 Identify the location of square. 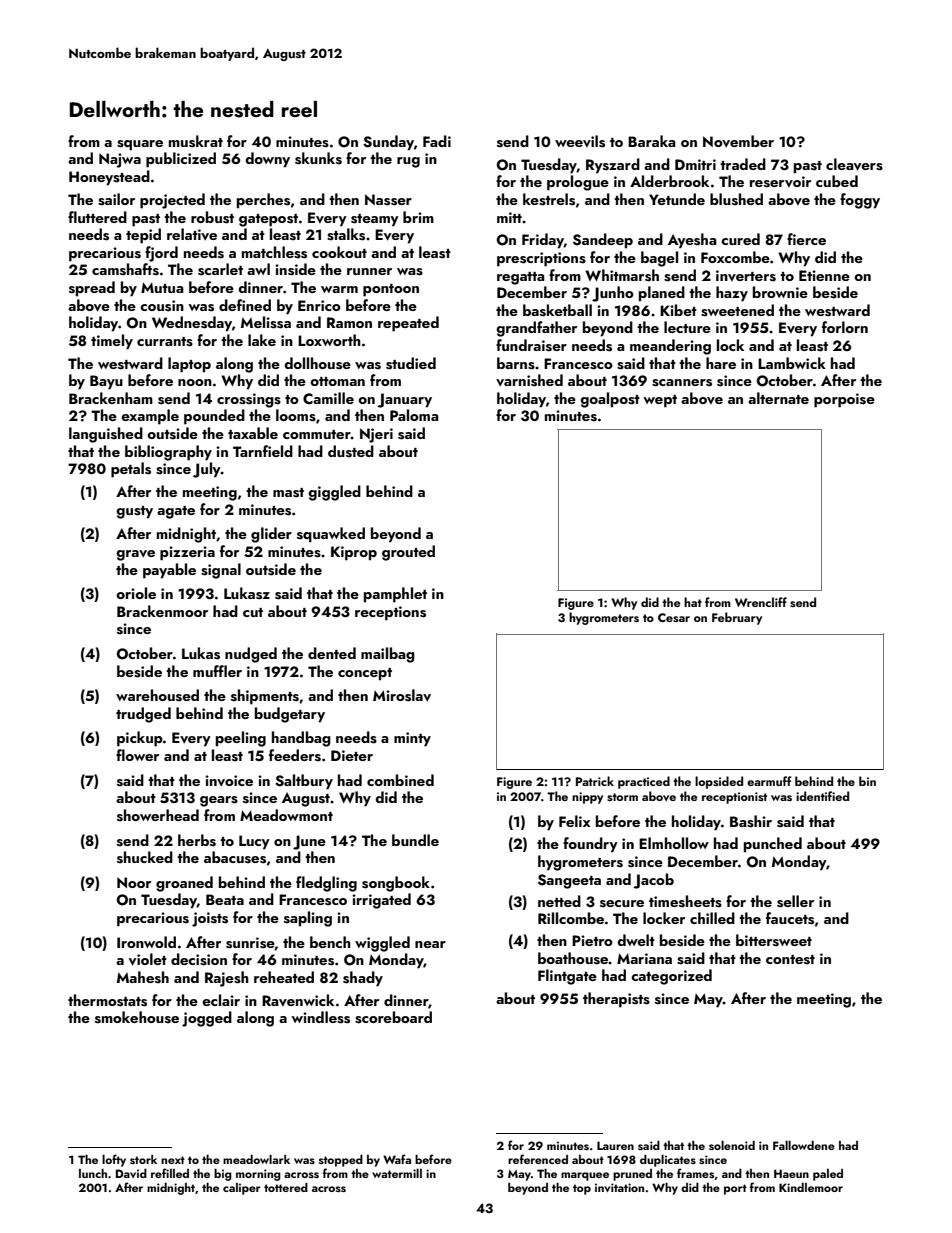
(140, 145).
